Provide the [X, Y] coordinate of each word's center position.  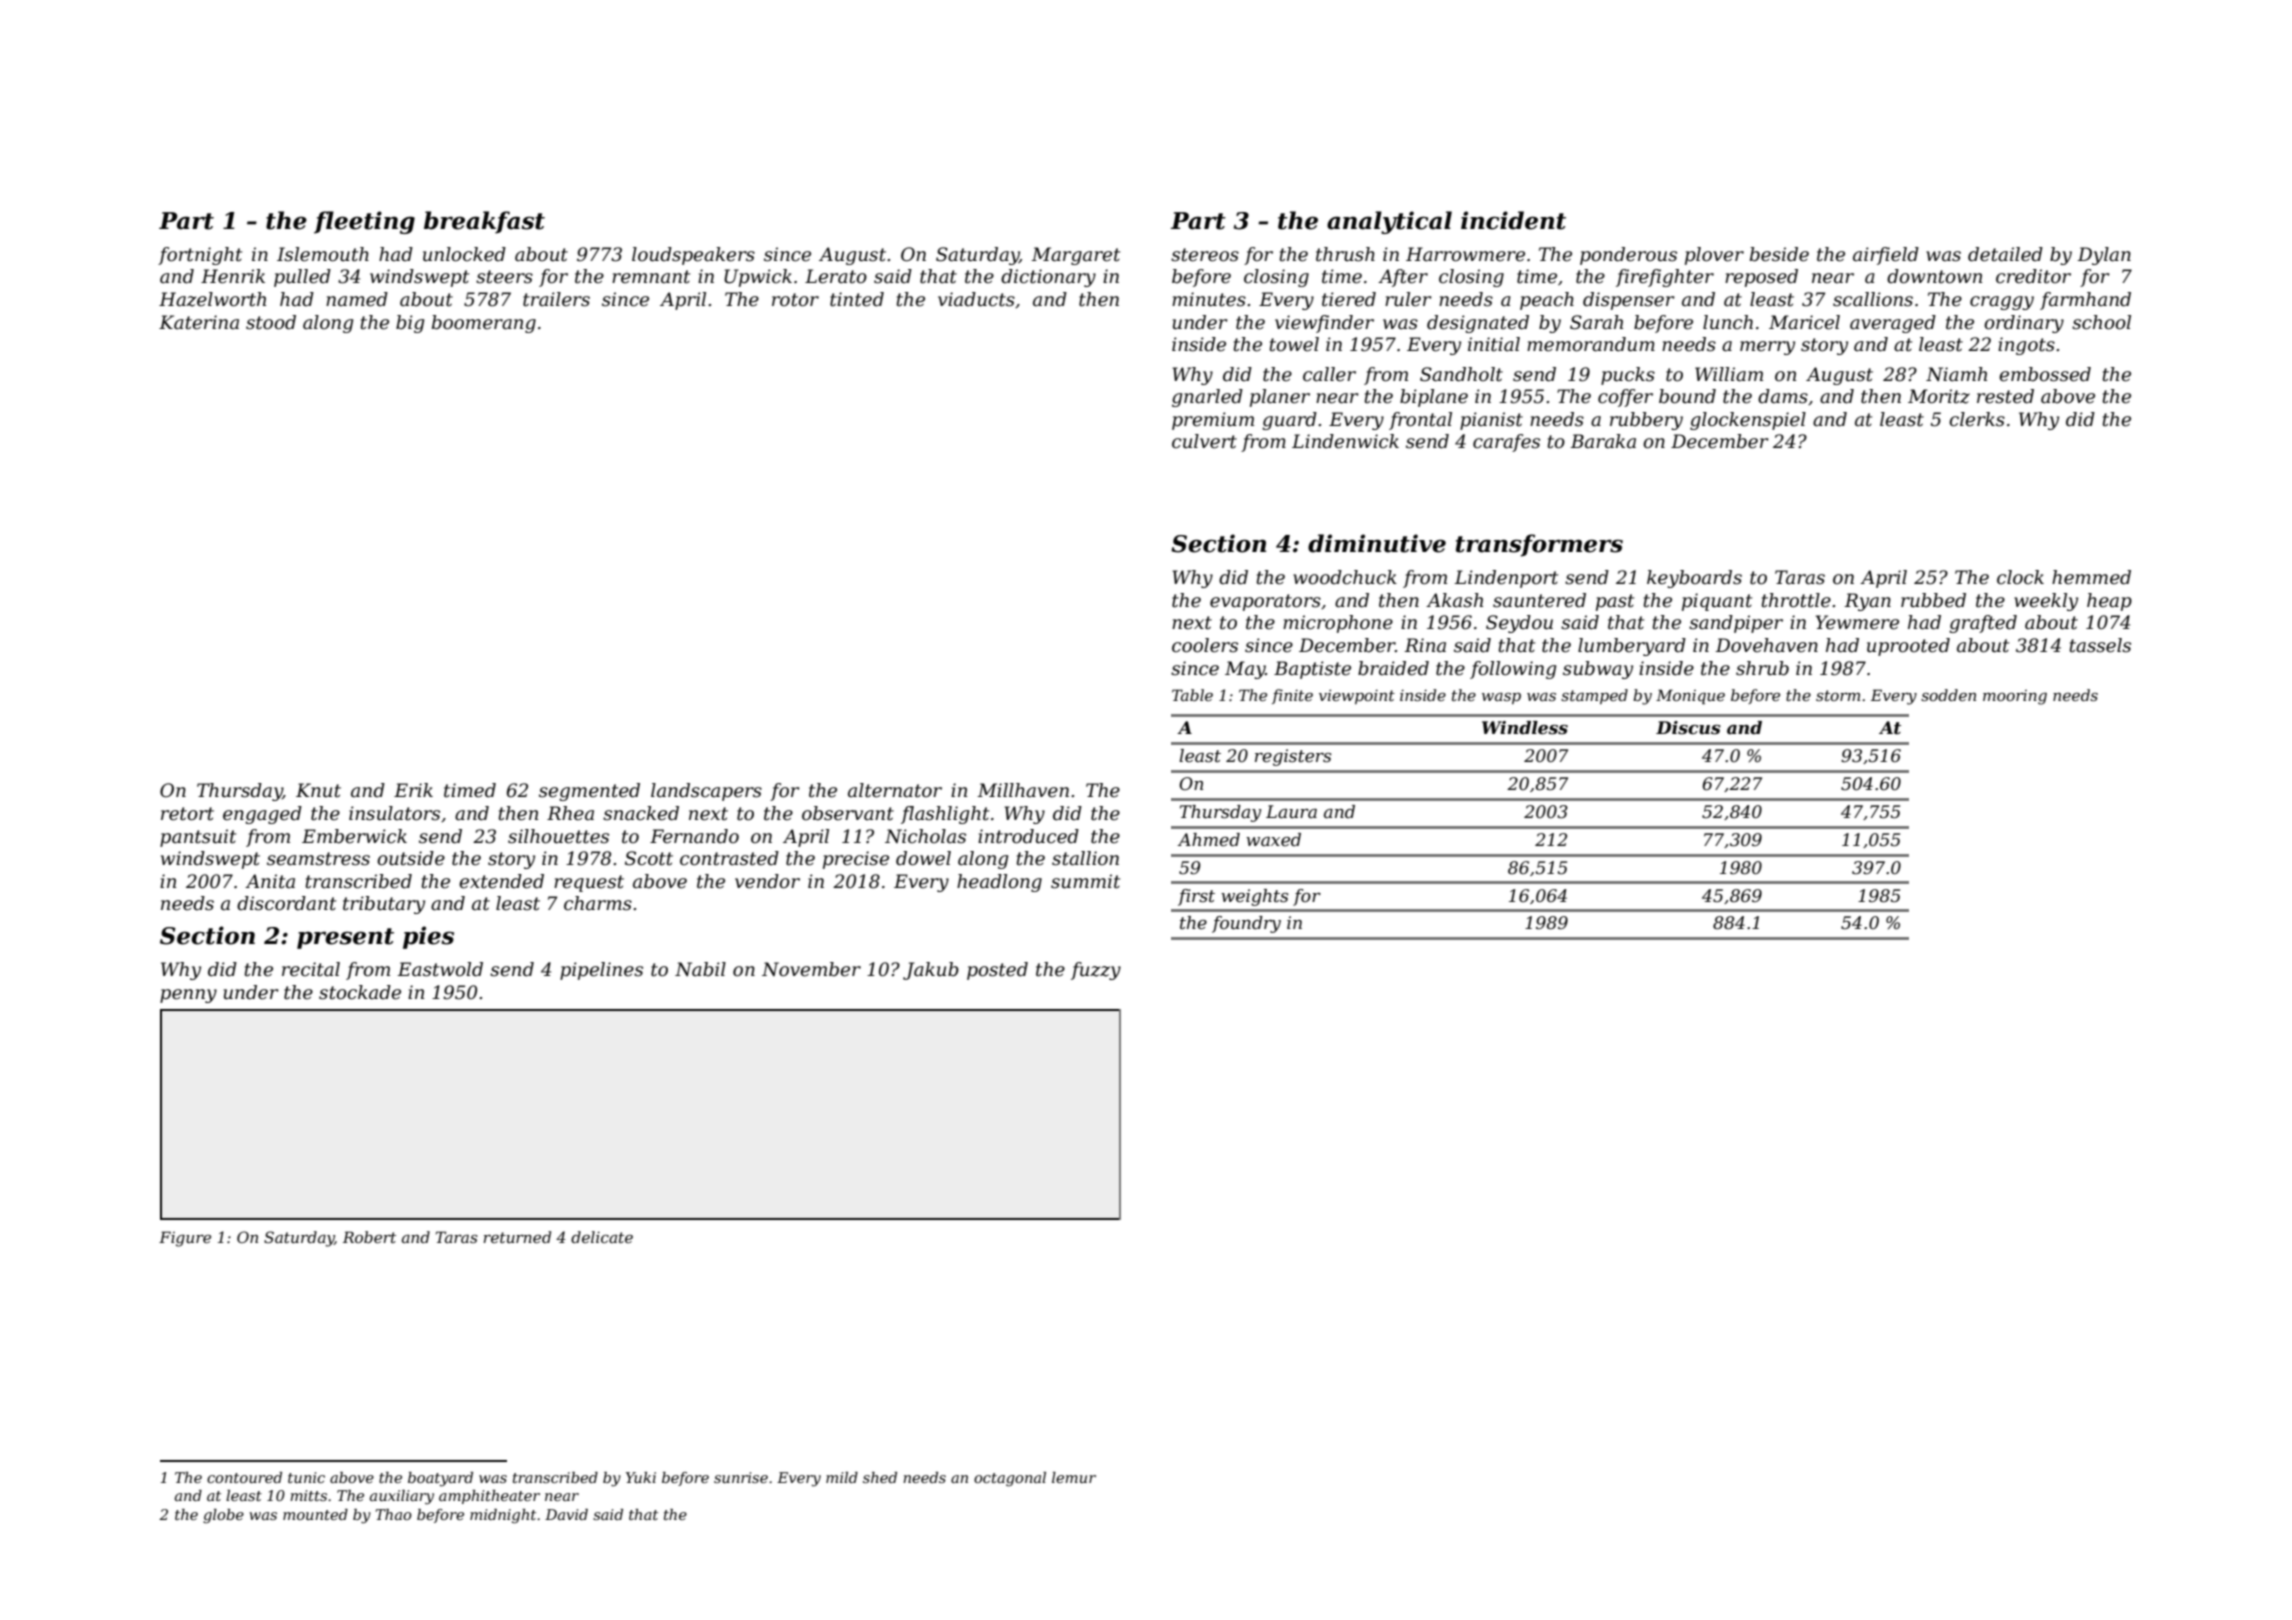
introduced [1028, 836]
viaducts [976, 299]
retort [187, 814]
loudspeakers [693, 256]
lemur [1074, 1477]
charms [598, 903]
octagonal [1010, 1479]
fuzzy [1096, 971]
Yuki [641, 1477]
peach [1547, 301]
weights [1254, 897]
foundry [1246, 924]
